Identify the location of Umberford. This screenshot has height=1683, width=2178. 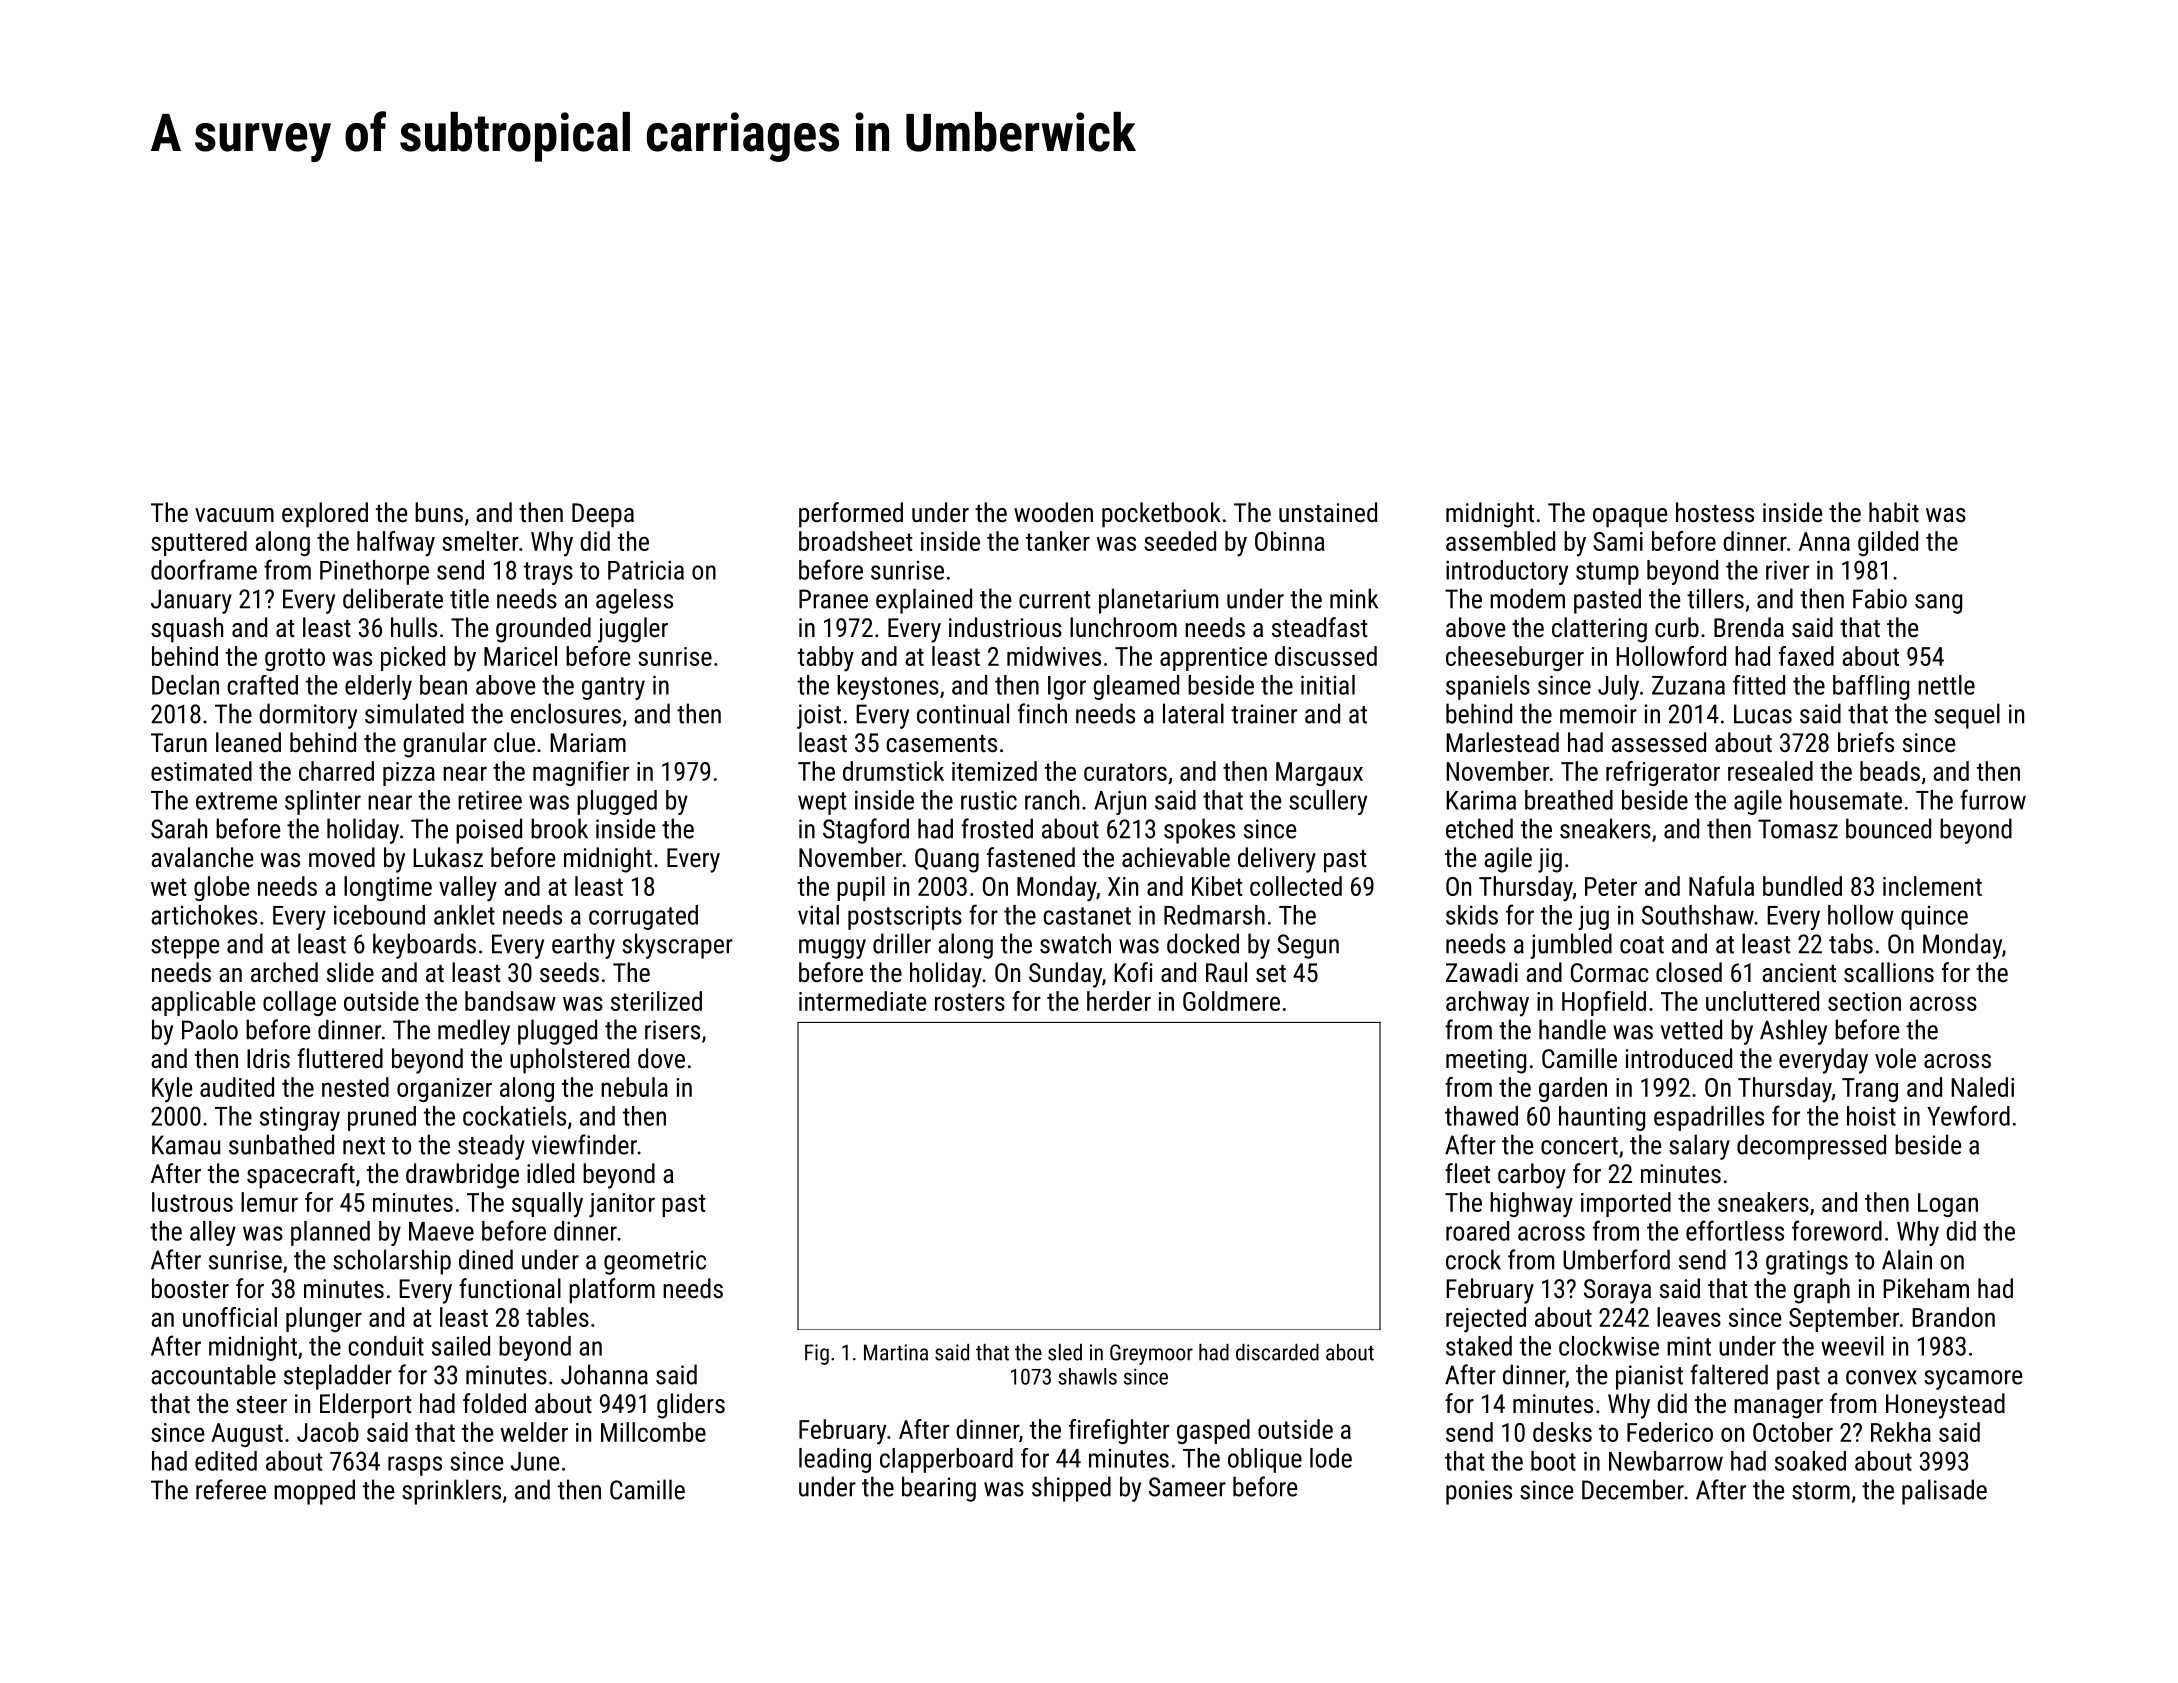
(1616, 1259).
